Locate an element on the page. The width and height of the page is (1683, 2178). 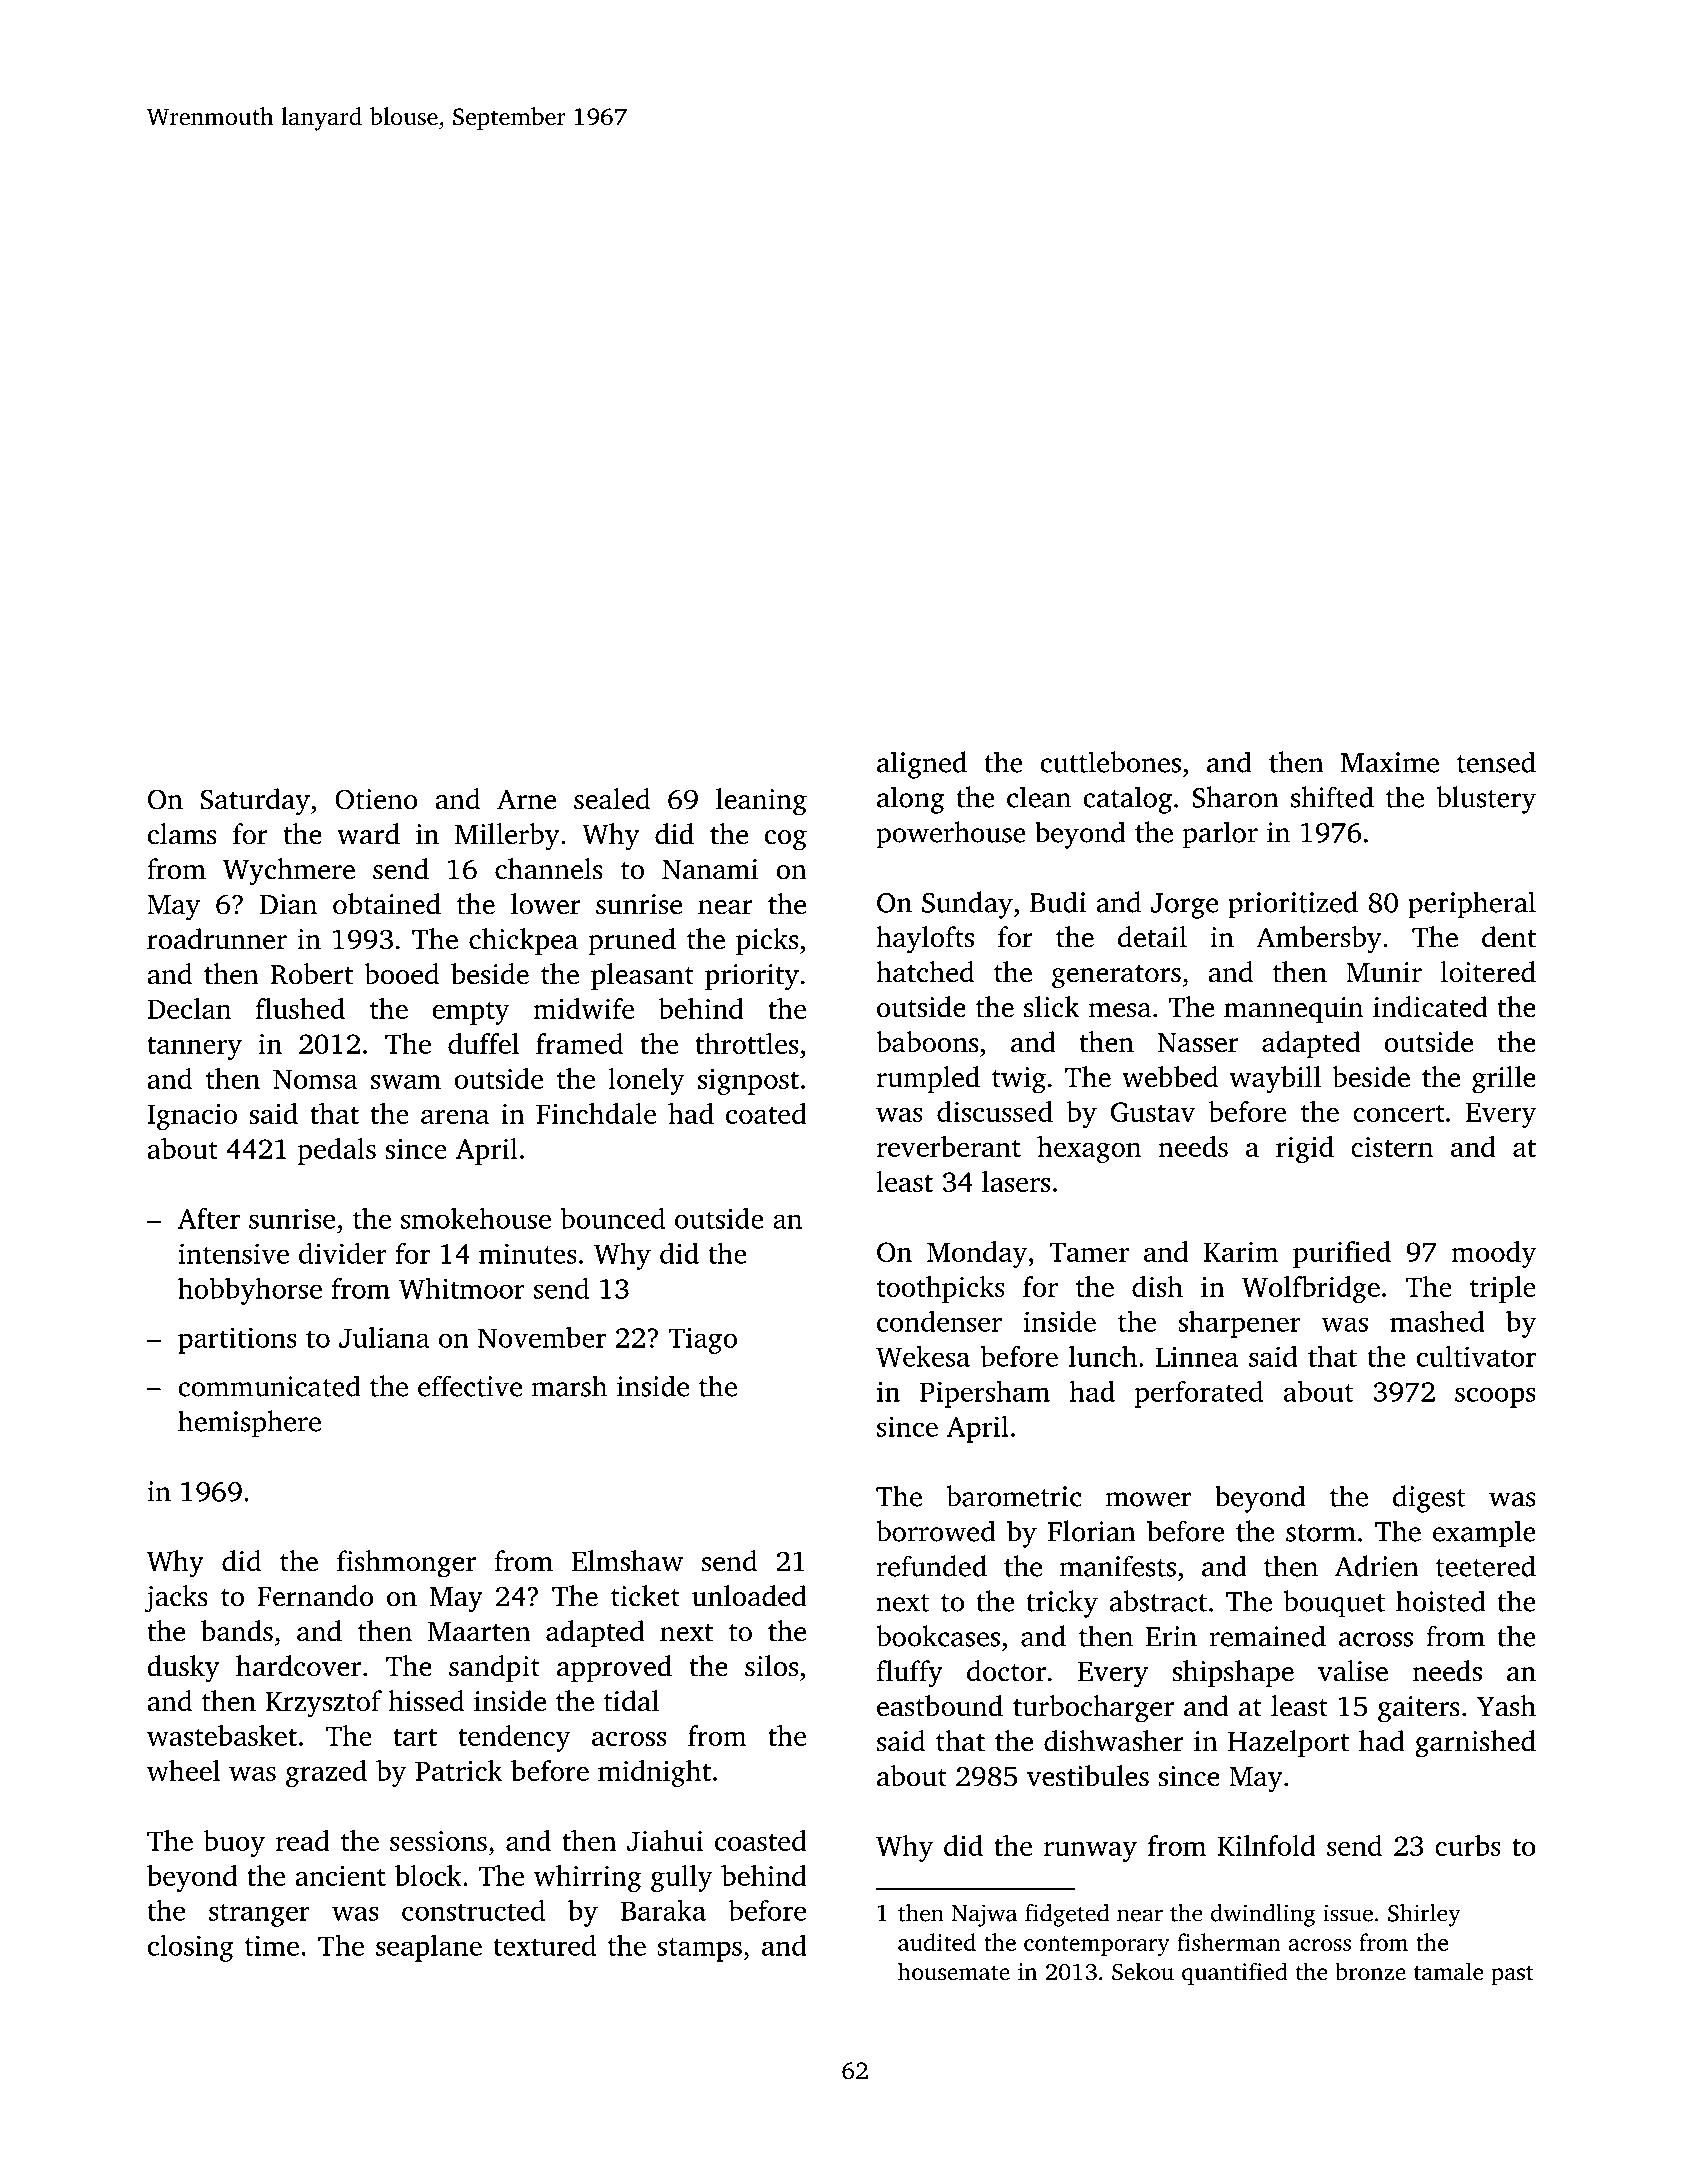
silos is located at coordinates (771, 1666).
